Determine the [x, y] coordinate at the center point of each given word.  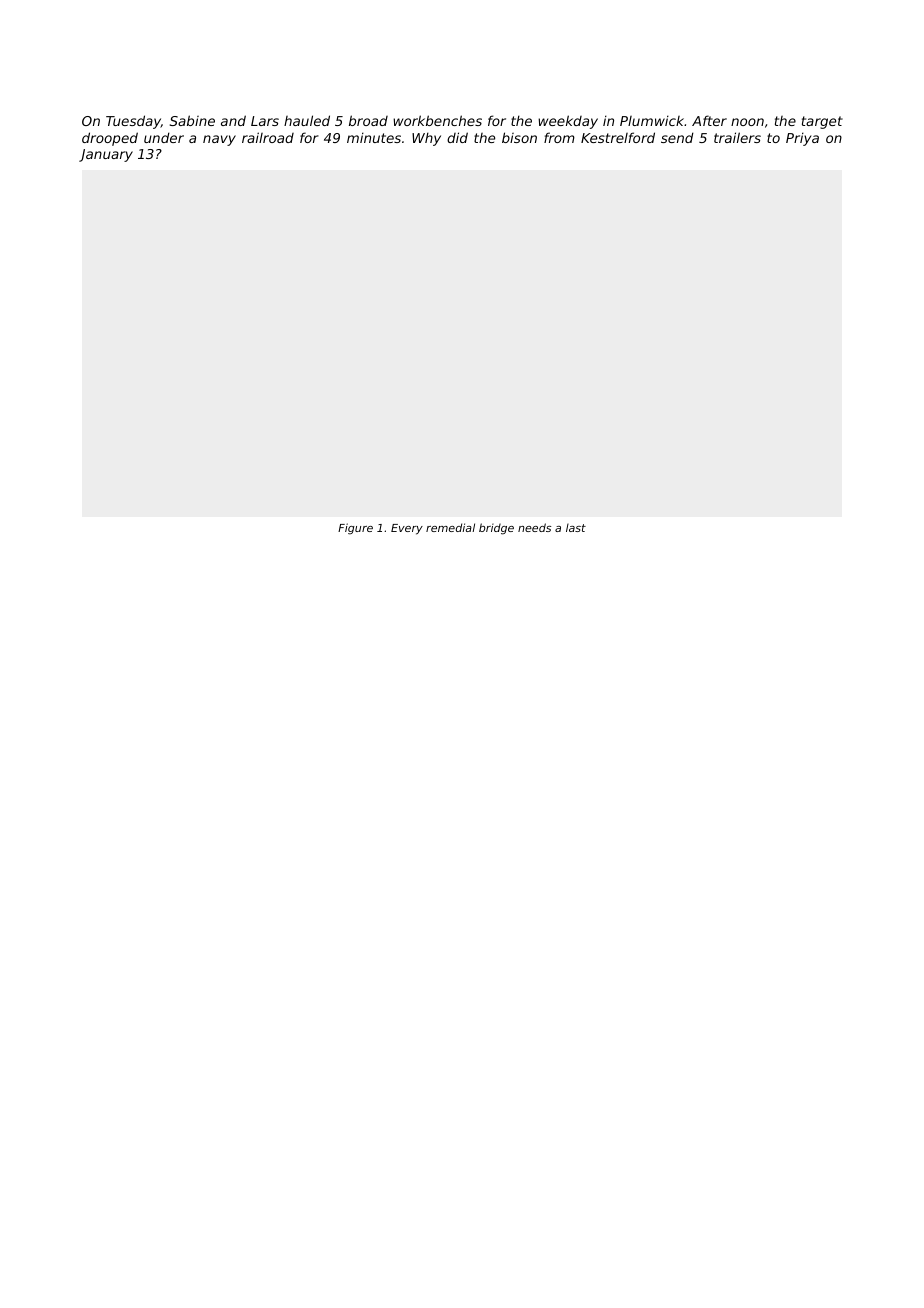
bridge [496, 529]
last [576, 528]
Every [407, 529]
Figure [355, 529]
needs [534, 527]
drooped [110, 139]
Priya [802, 139]
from [559, 137]
